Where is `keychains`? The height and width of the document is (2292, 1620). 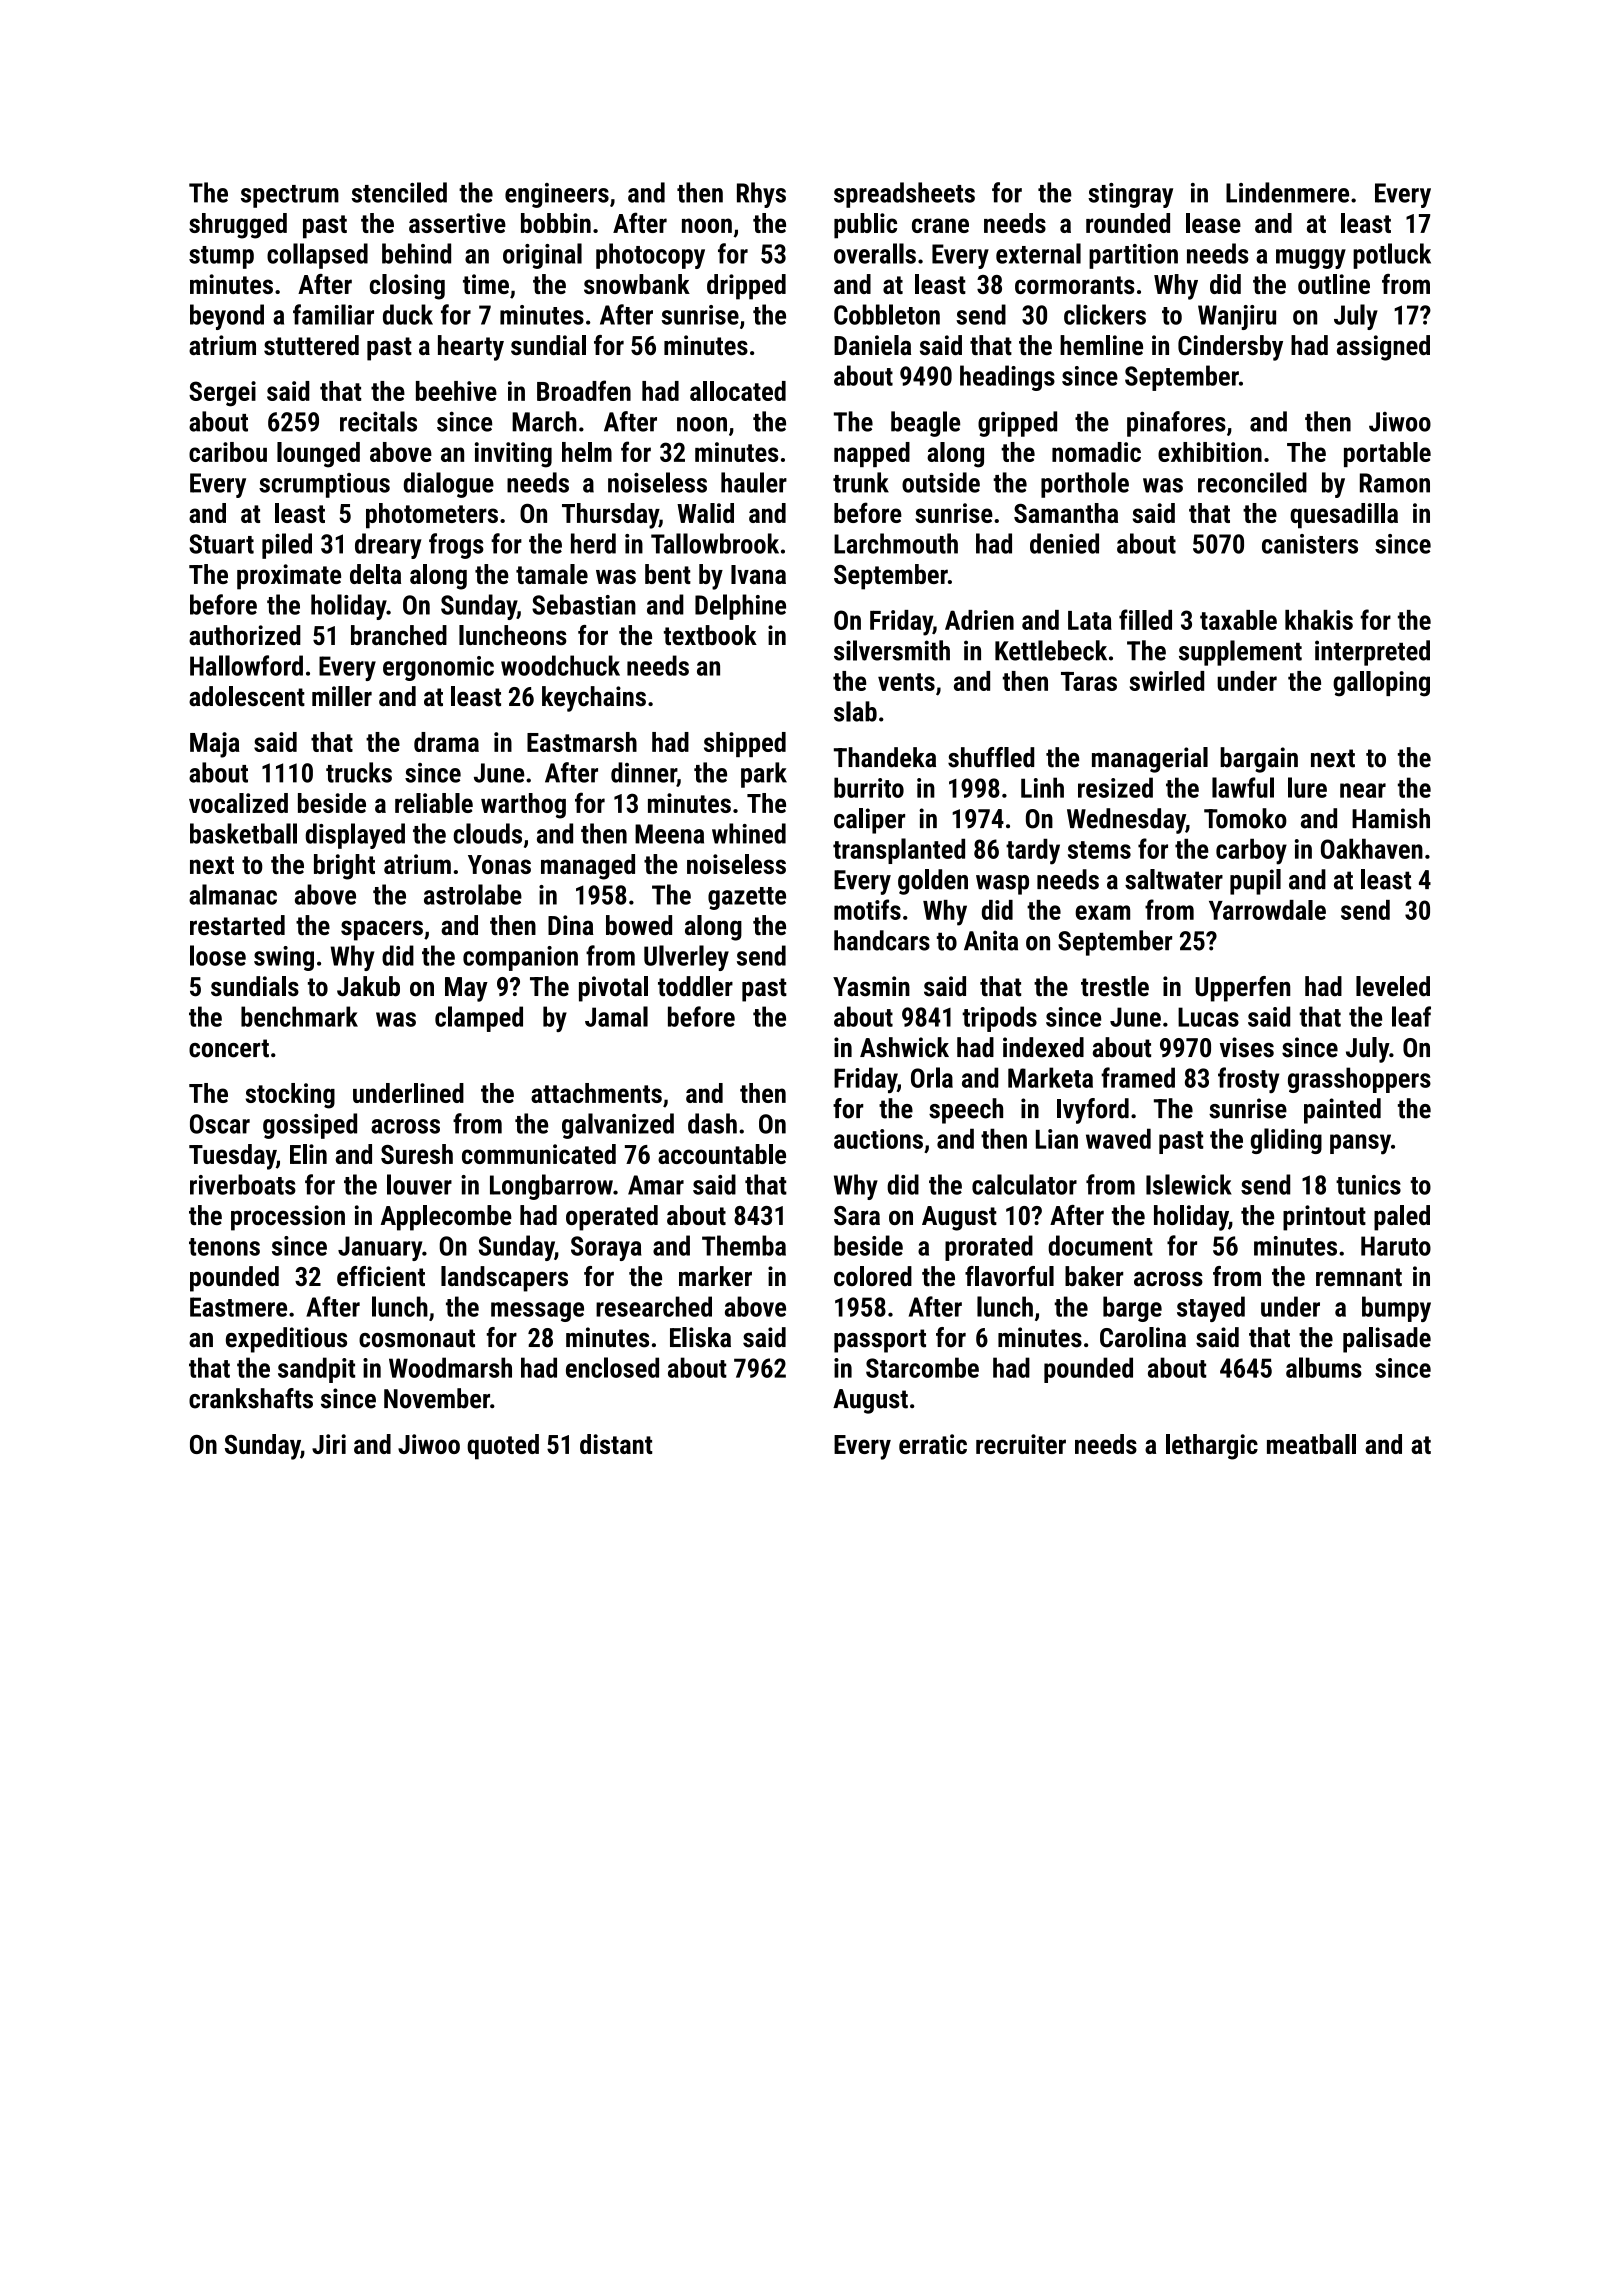
keychains is located at coordinates (594, 699).
